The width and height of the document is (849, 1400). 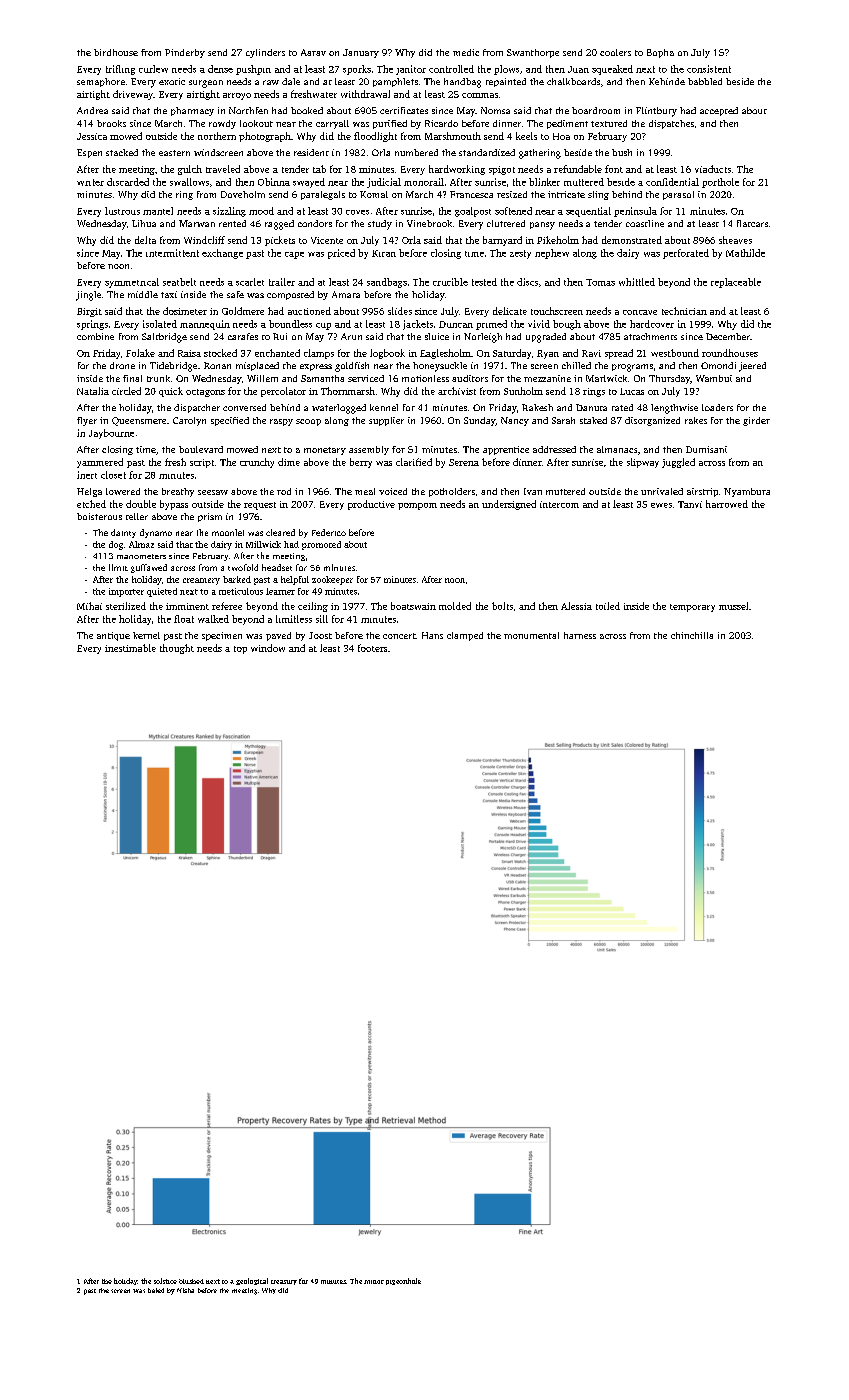 I want to click on Nancy, so click(x=515, y=421).
